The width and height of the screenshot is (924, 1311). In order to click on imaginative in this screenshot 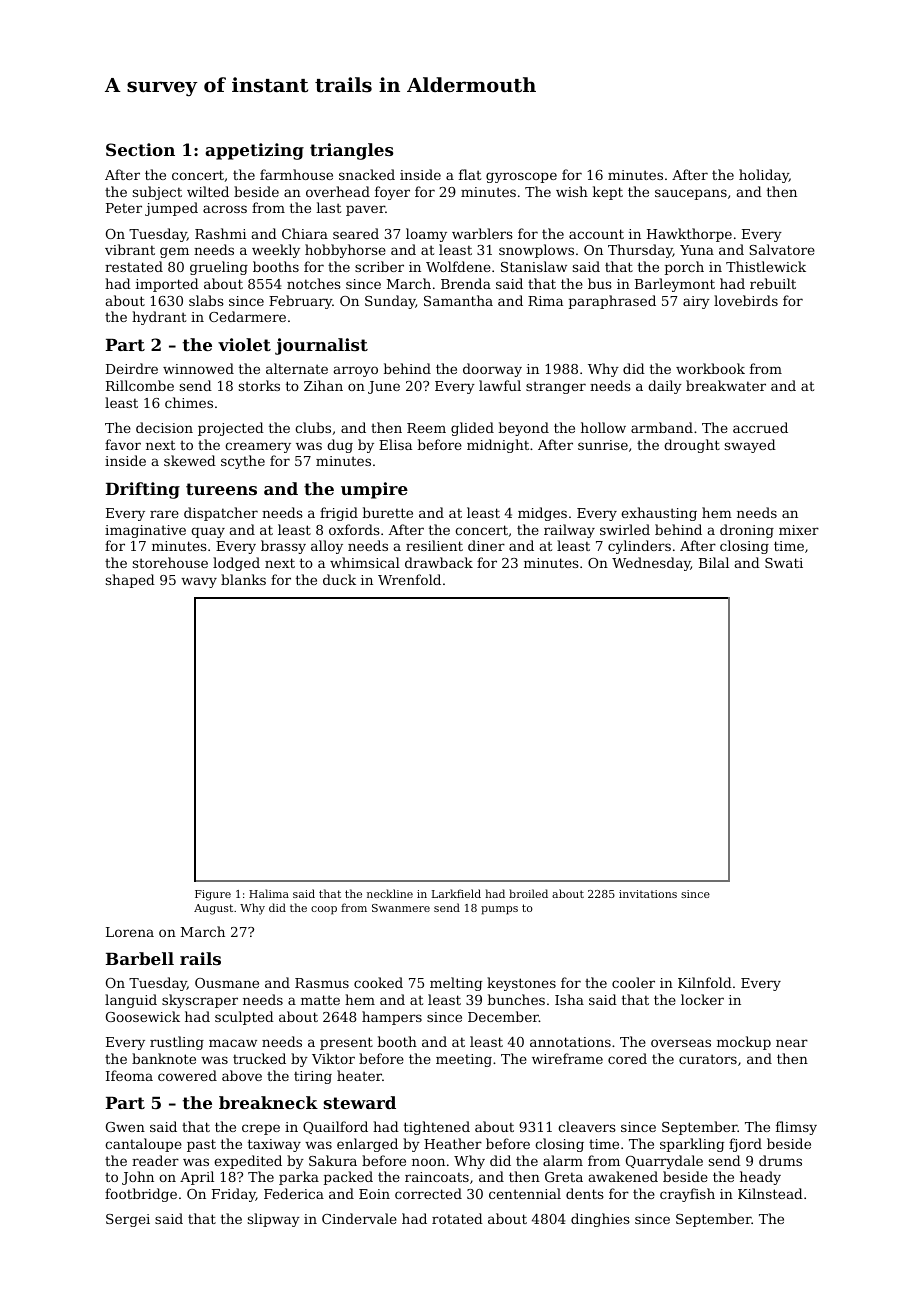, I will do `click(145, 531)`.
